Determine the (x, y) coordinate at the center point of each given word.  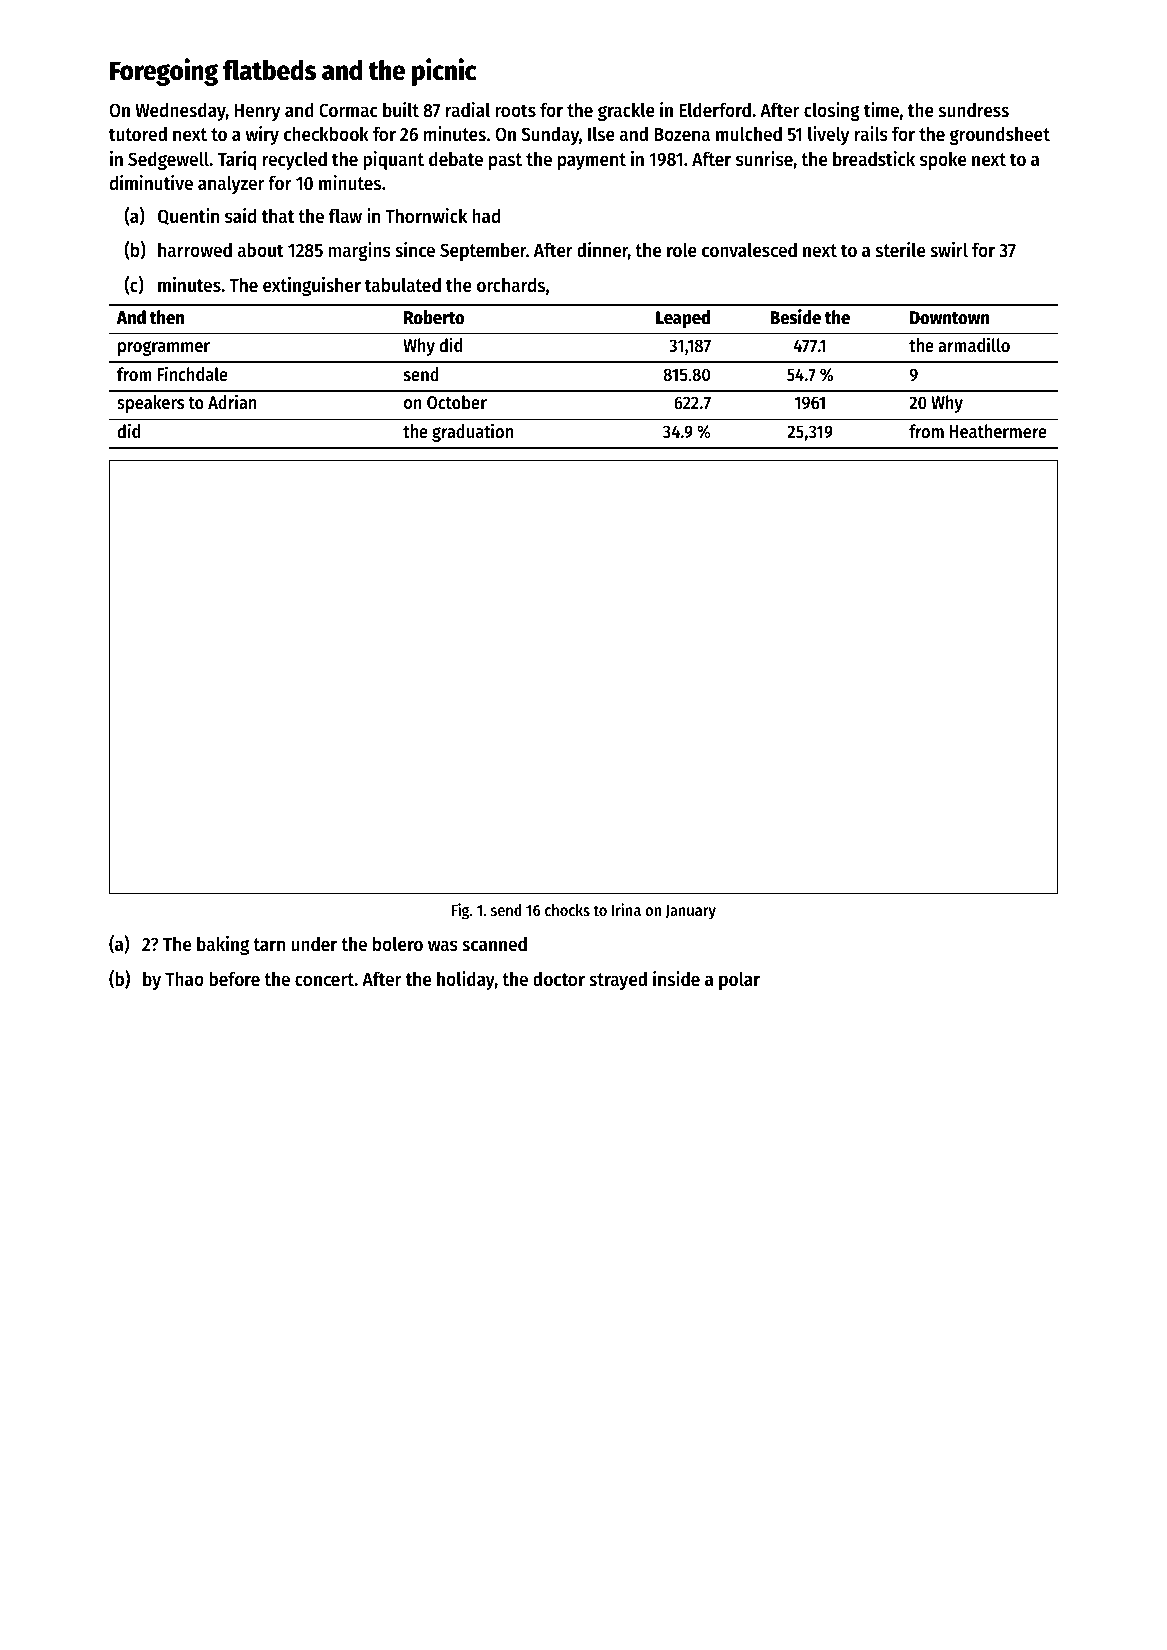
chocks (567, 910)
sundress (974, 110)
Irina (626, 909)
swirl (949, 249)
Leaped (683, 319)
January (690, 912)
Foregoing (164, 72)
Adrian (232, 401)
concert (324, 980)
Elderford (715, 110)
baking (223, 945)
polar (739, 980)
